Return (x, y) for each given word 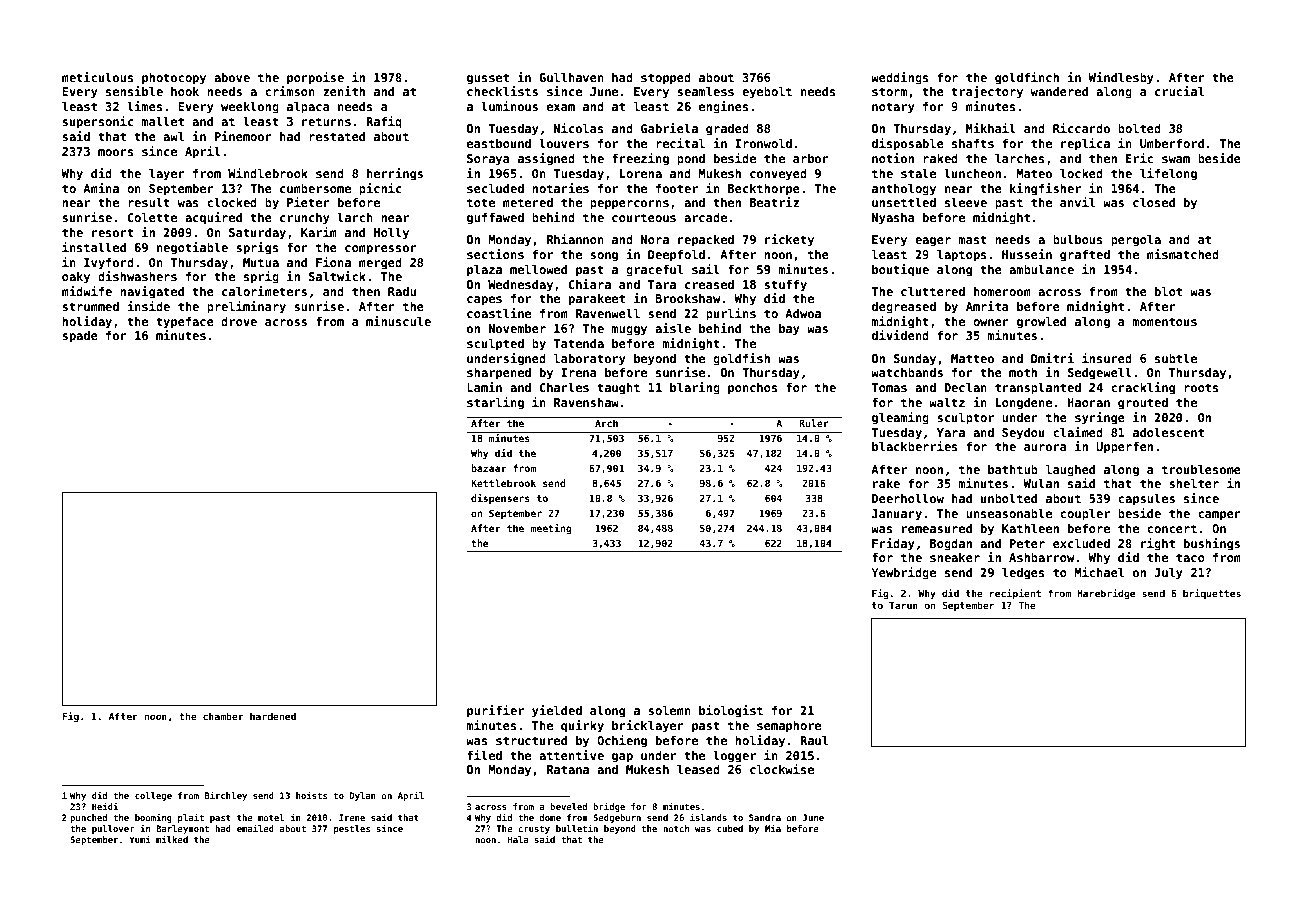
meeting (551, 529)
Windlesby (1121, 78)
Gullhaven (571, 77)
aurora (1045, 447)
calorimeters (264, 291)
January (897, 515)
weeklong (250, 108)
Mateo (1034, 173)
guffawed (495, 219)
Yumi (140, 839)
